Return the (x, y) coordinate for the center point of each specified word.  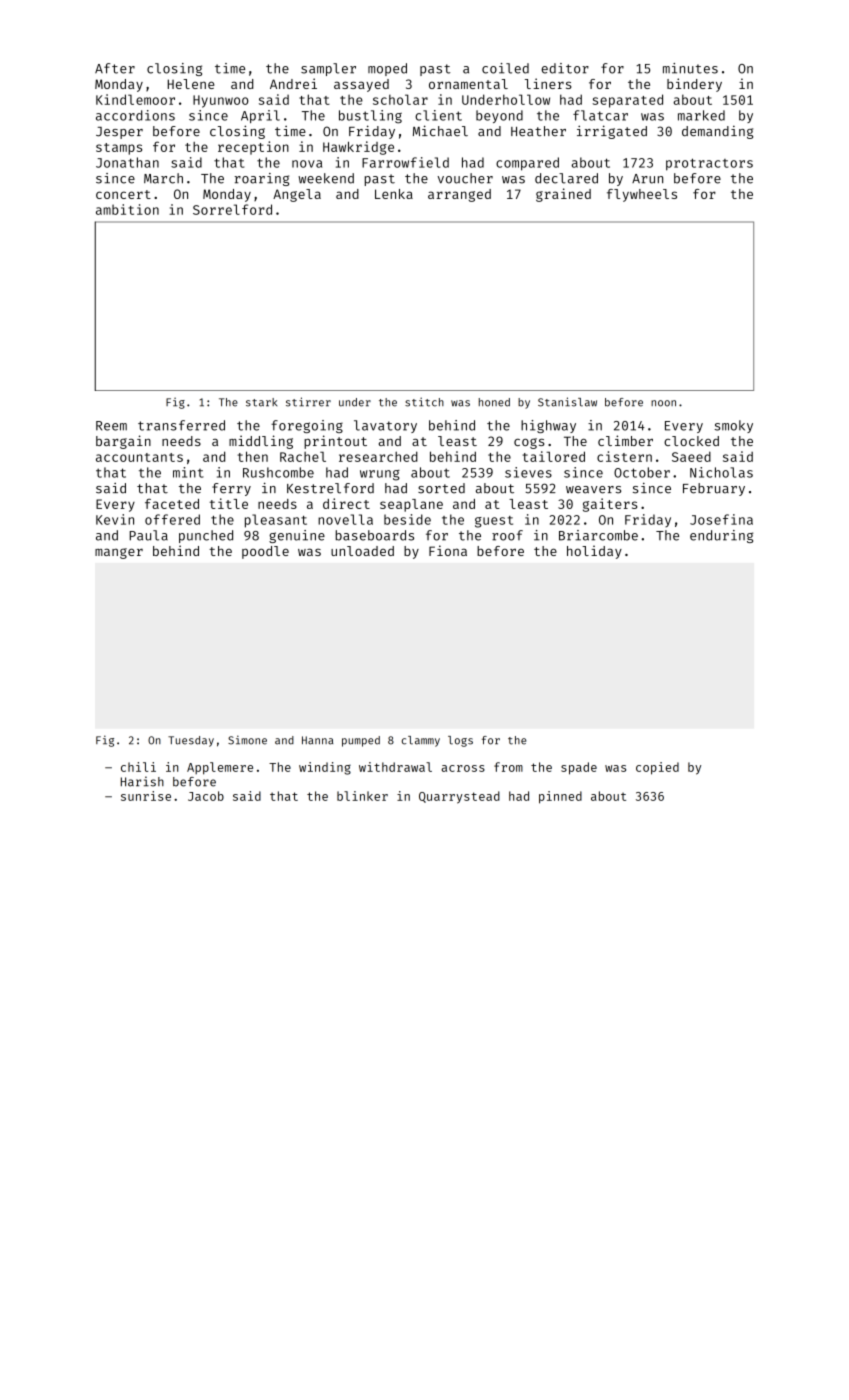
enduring (721, 536)
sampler (328, 69)
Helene (191, 84)
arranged (459, 195)
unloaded (362, 551)
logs (460, 741)
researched (378, 456)
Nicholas (721, 472)
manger (119, 553)
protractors (709, 164)
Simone (247, 740)
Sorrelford (232, 209)
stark (261, 402)
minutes (690, 68)
